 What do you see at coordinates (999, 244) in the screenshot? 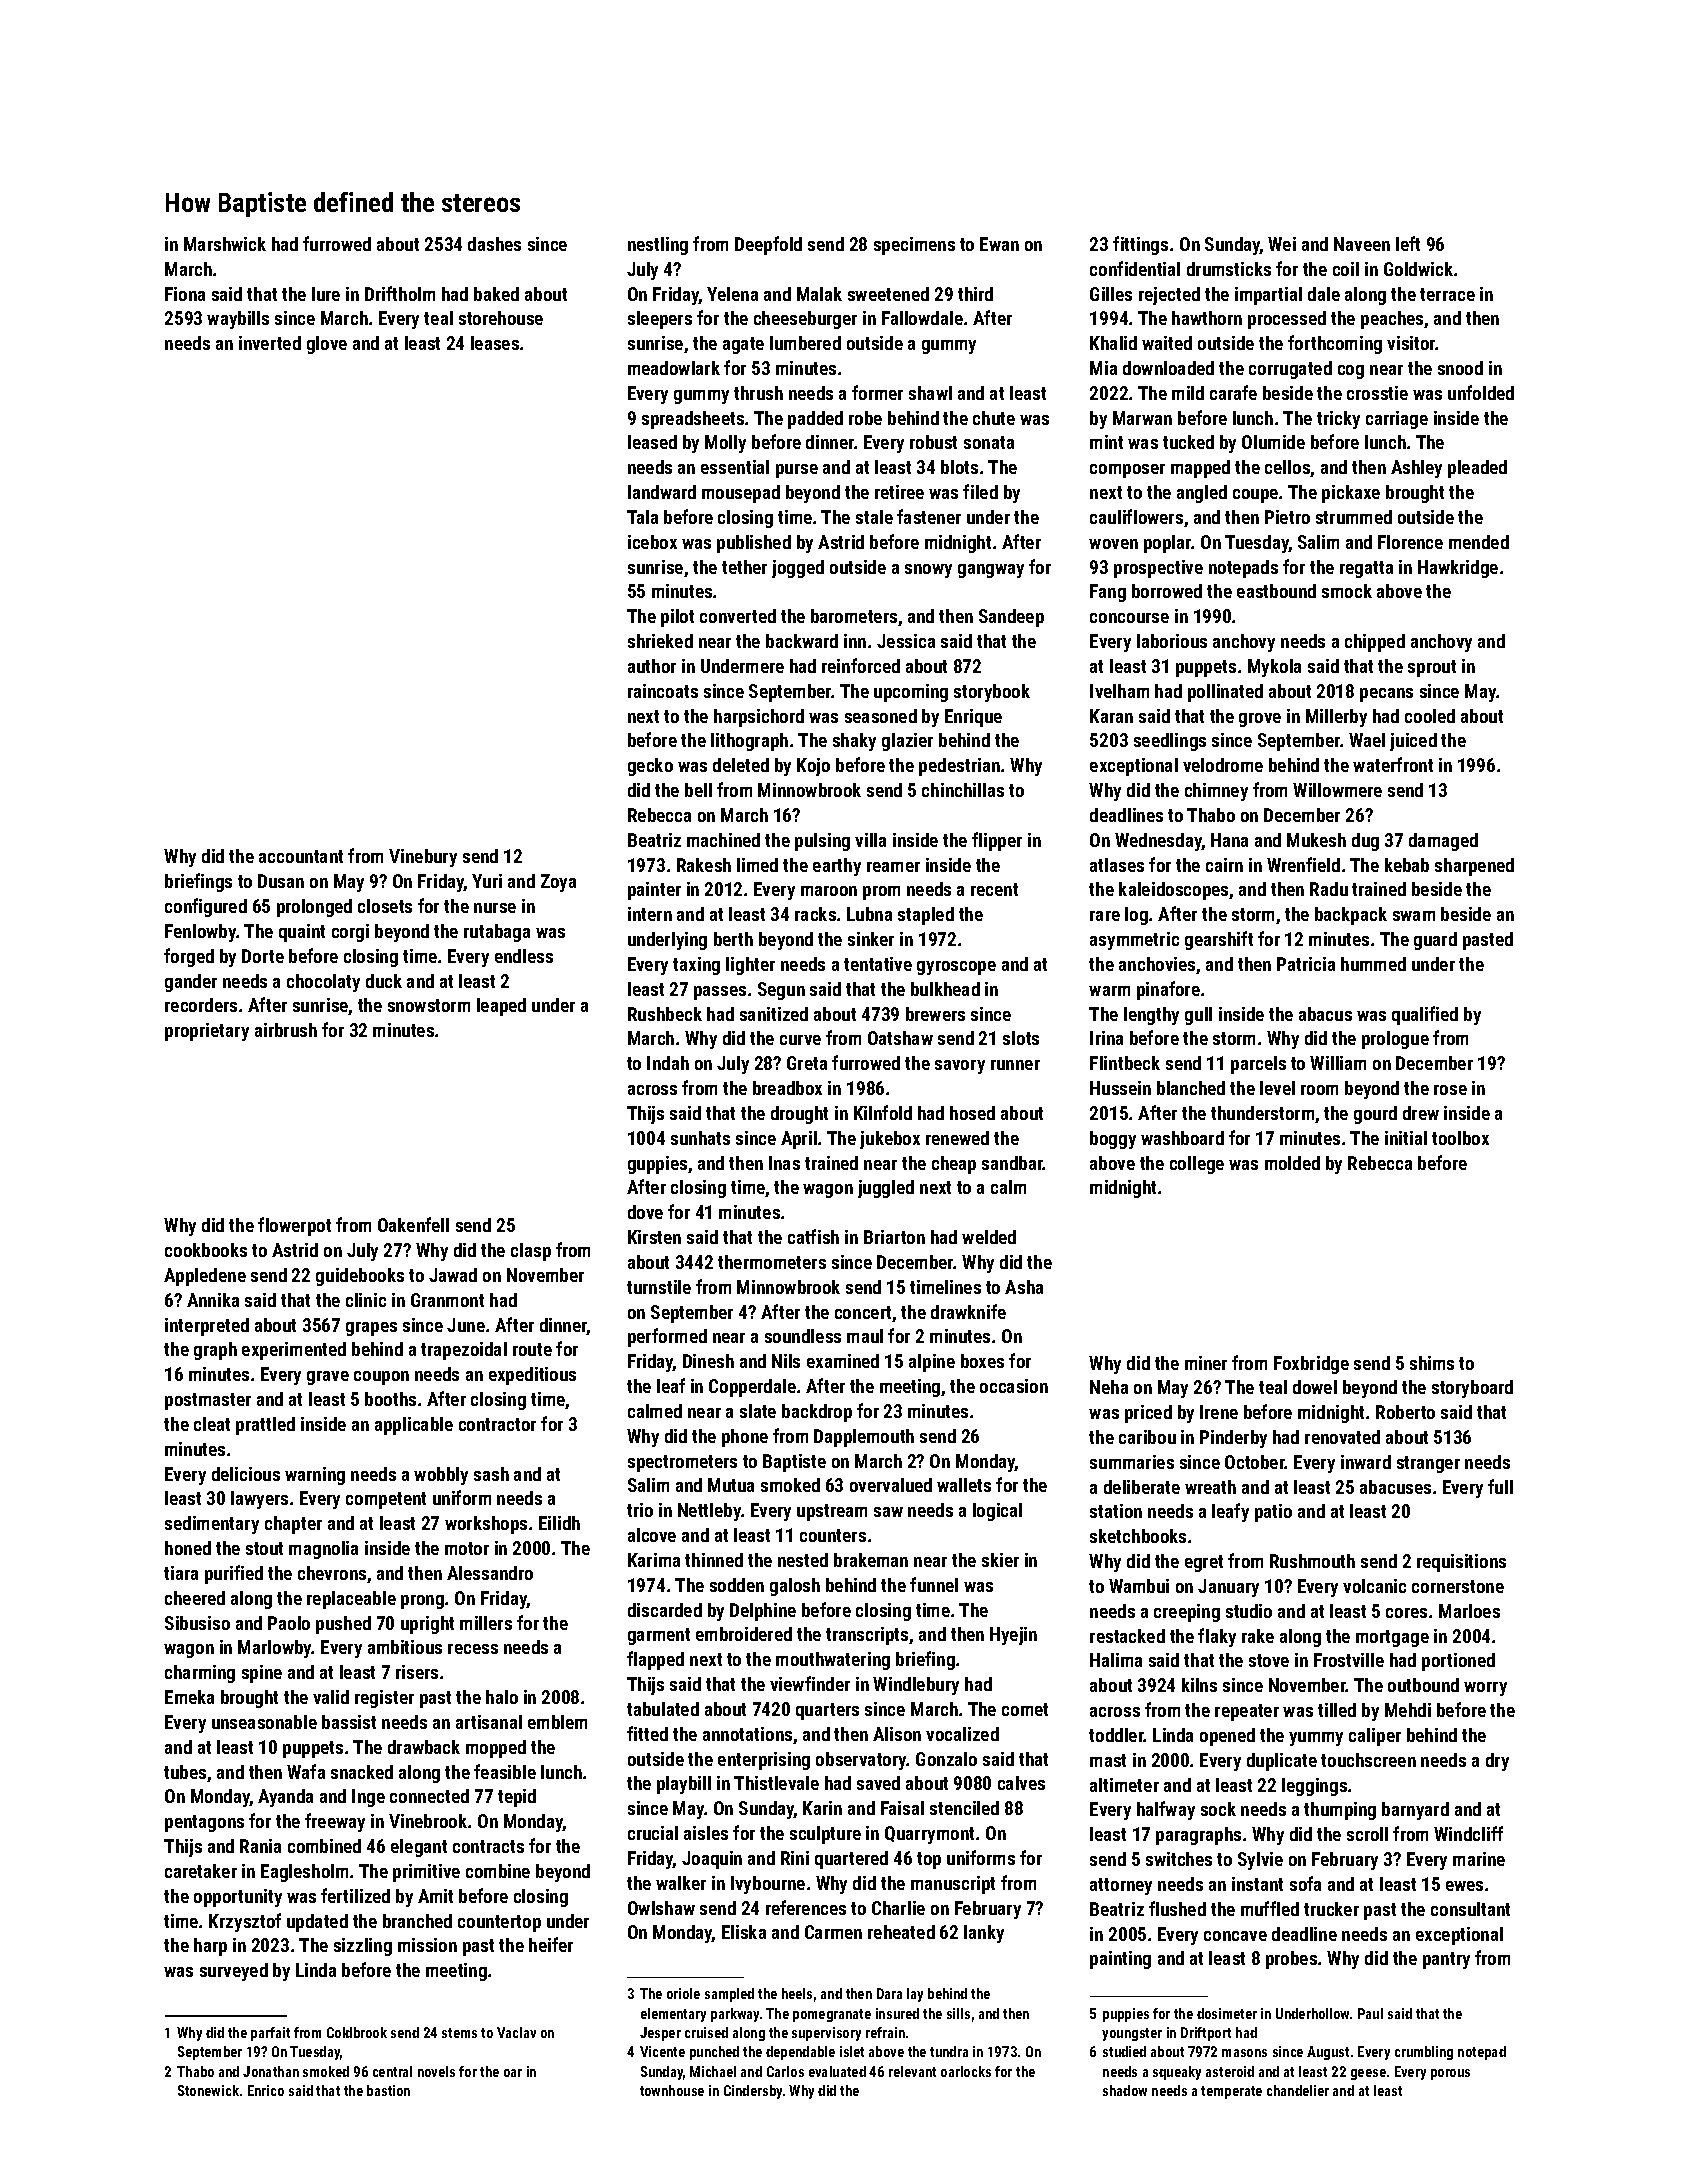
I see `Ewan` at bounding box center [999, 244].
